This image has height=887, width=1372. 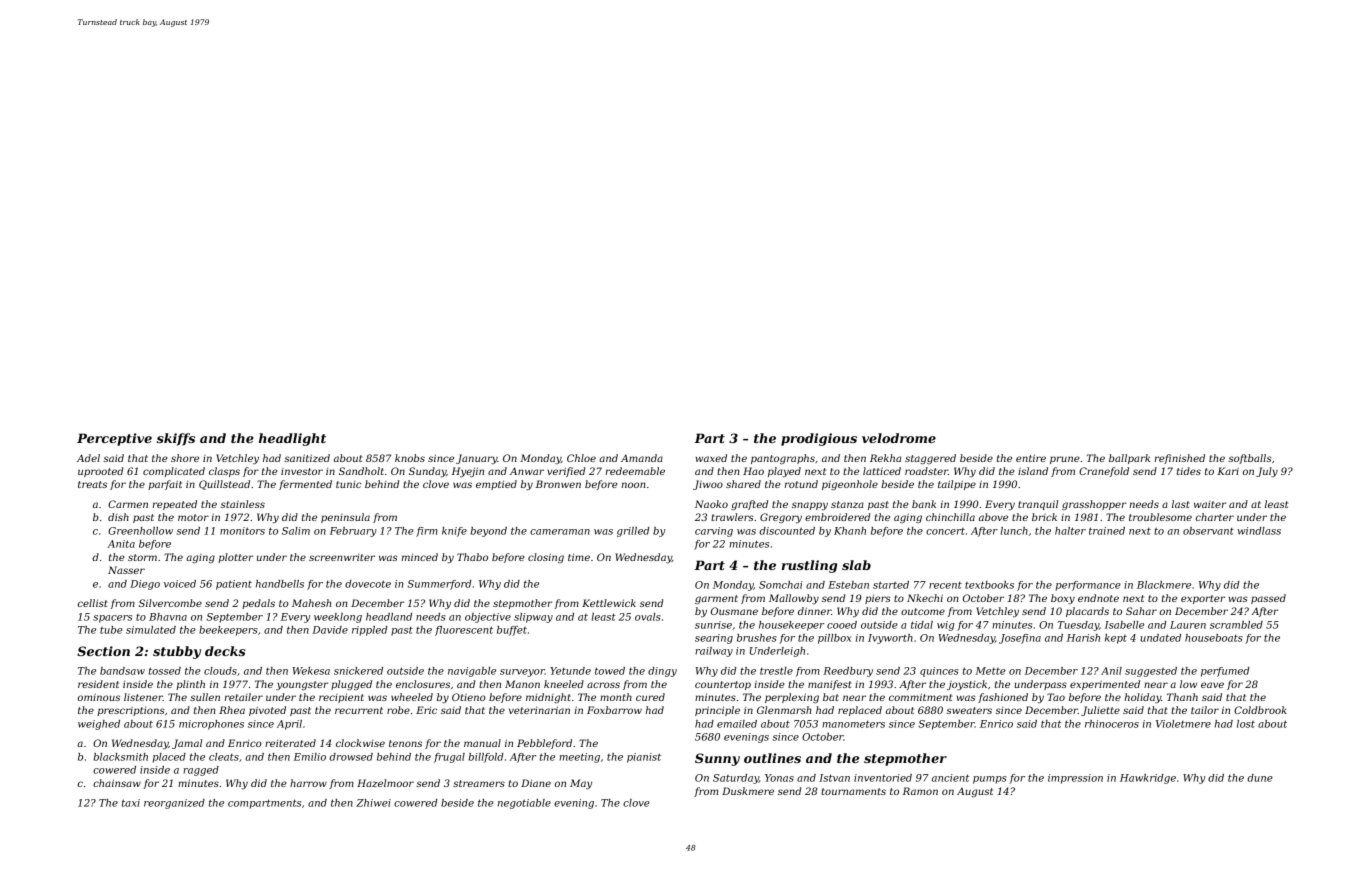 I want to click on Hawkridge, so click(x=1148, y=779).
